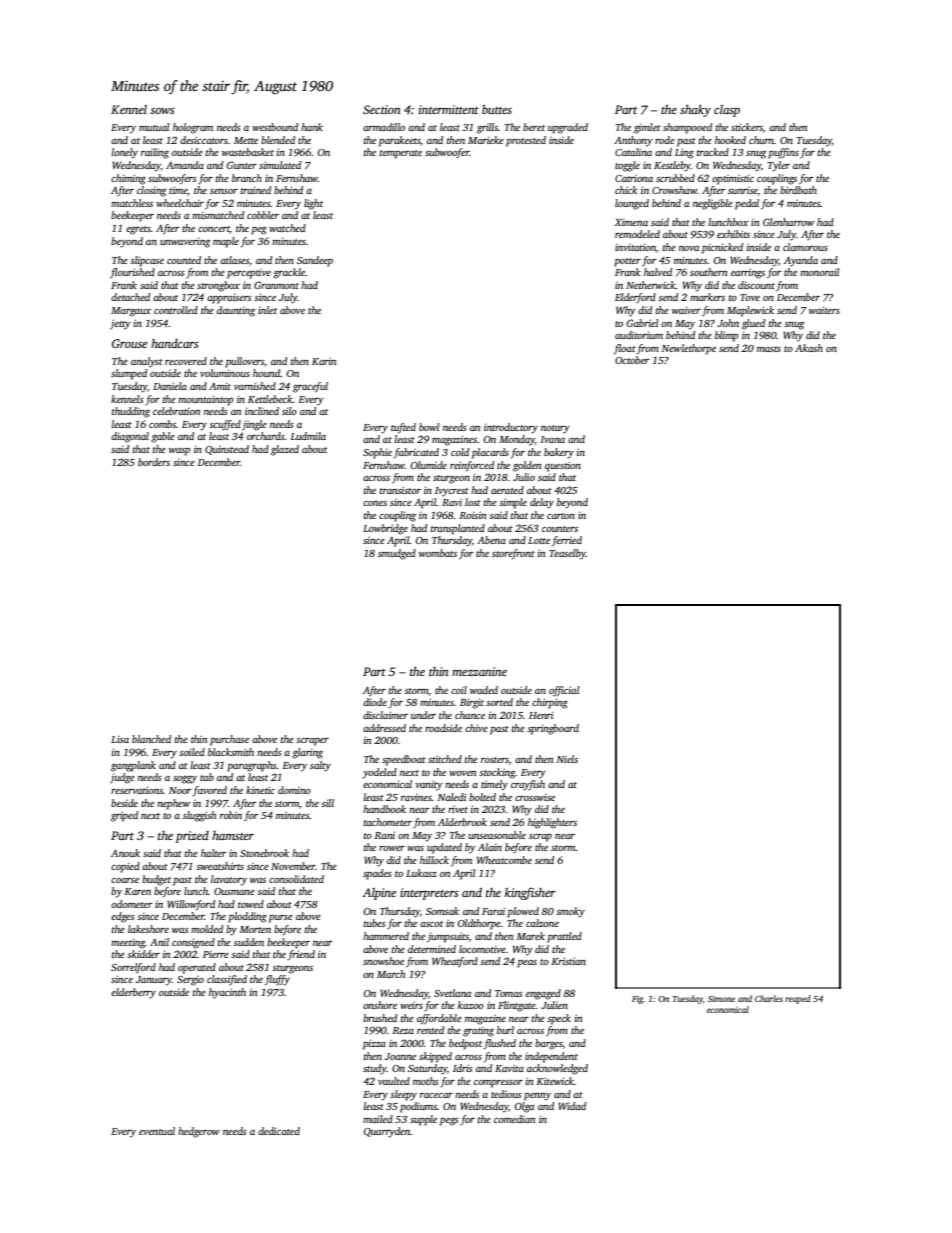  Describe the element at coordinates (275, 127) in the screenshot. I see `westbound` at that location.
